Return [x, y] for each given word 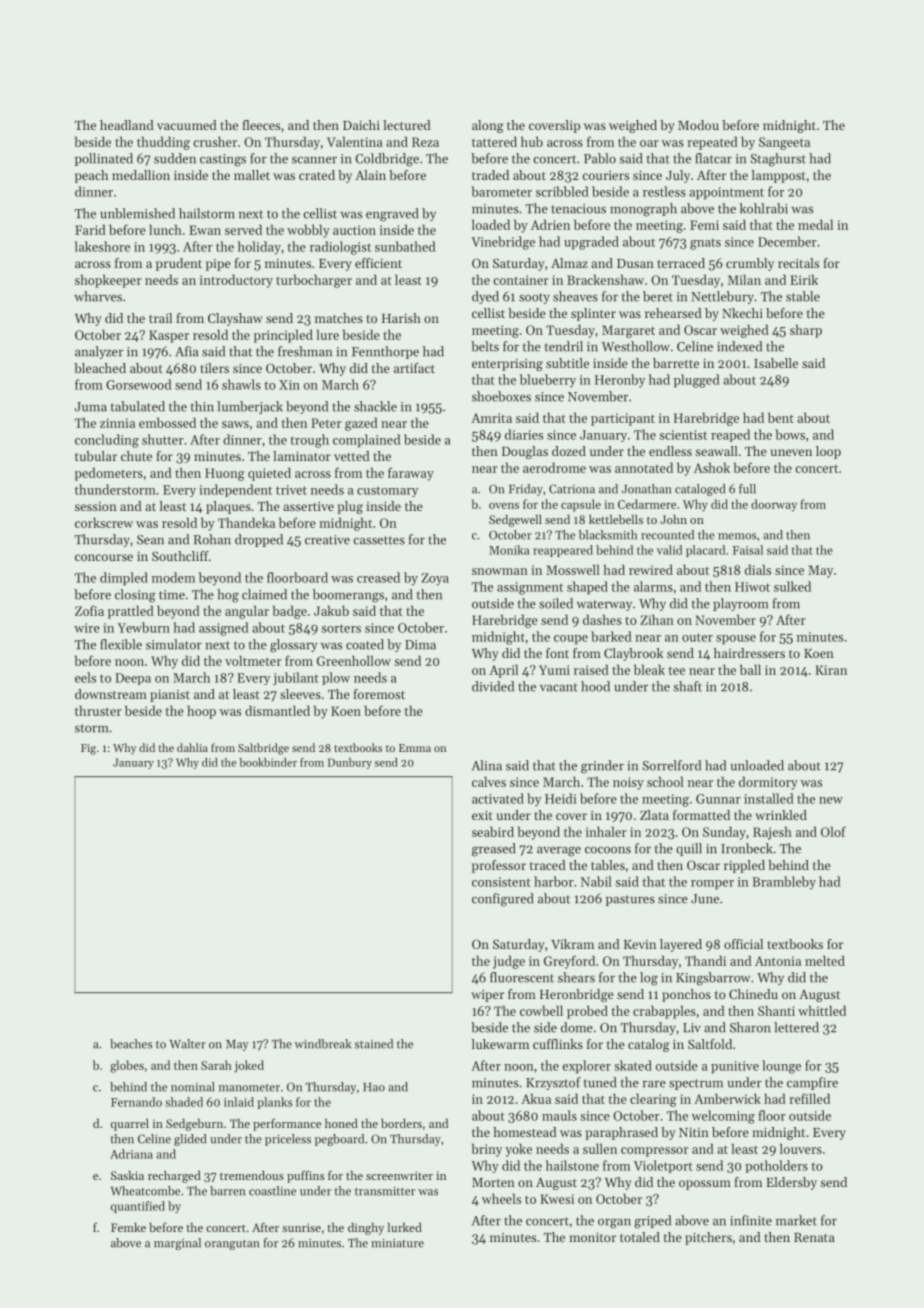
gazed [361, 424]
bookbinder [268, 762]
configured [503, 900]
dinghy [366, 1229]
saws [235, 424]
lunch [165, 229]
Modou [698, 125]
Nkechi [742, 313]
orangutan [232, 1245]
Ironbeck [746, 848]
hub [532, 141]
